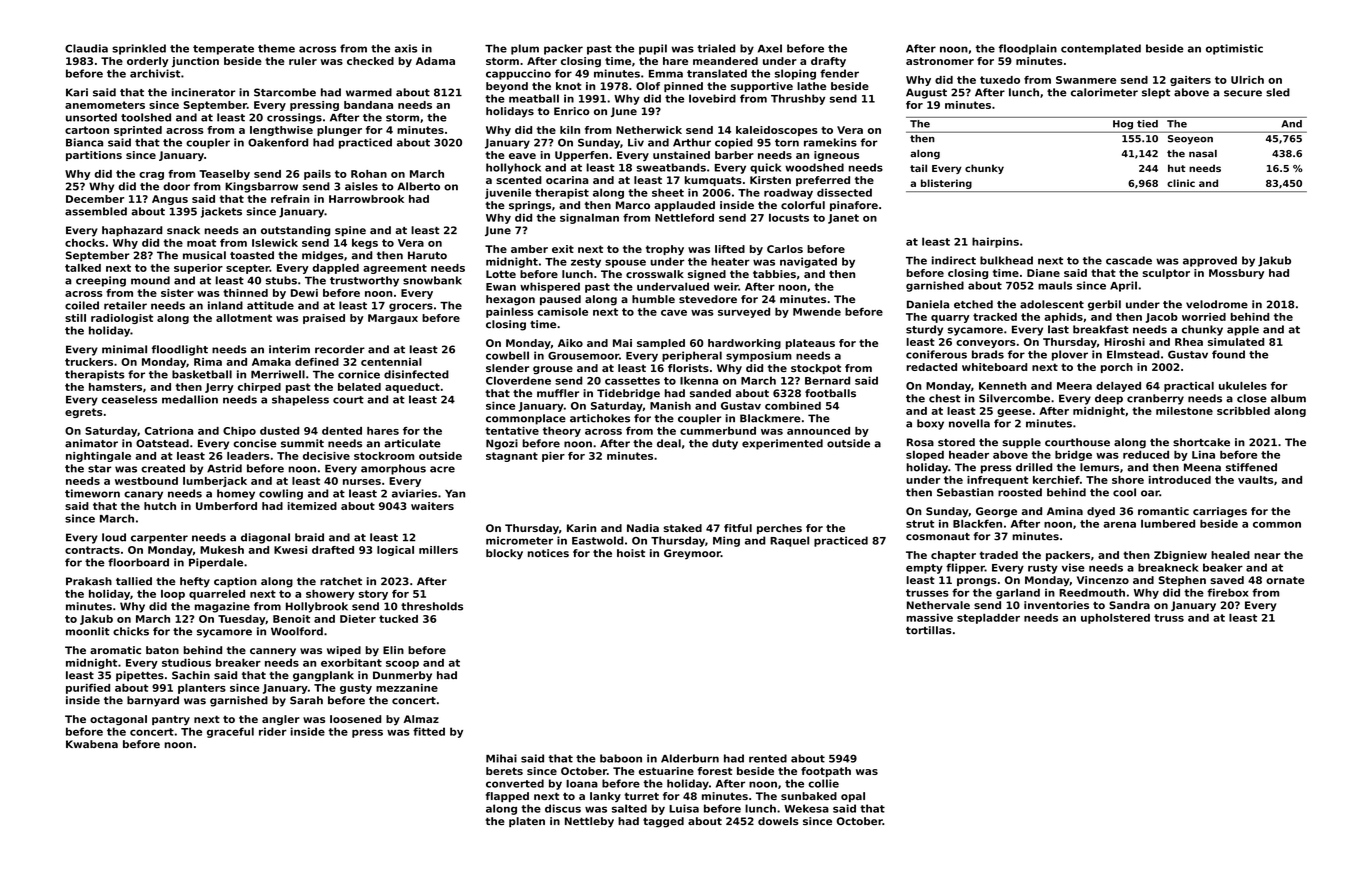 The image size is (1372, 887). I want to click on floorboard, so click(138, 562).
